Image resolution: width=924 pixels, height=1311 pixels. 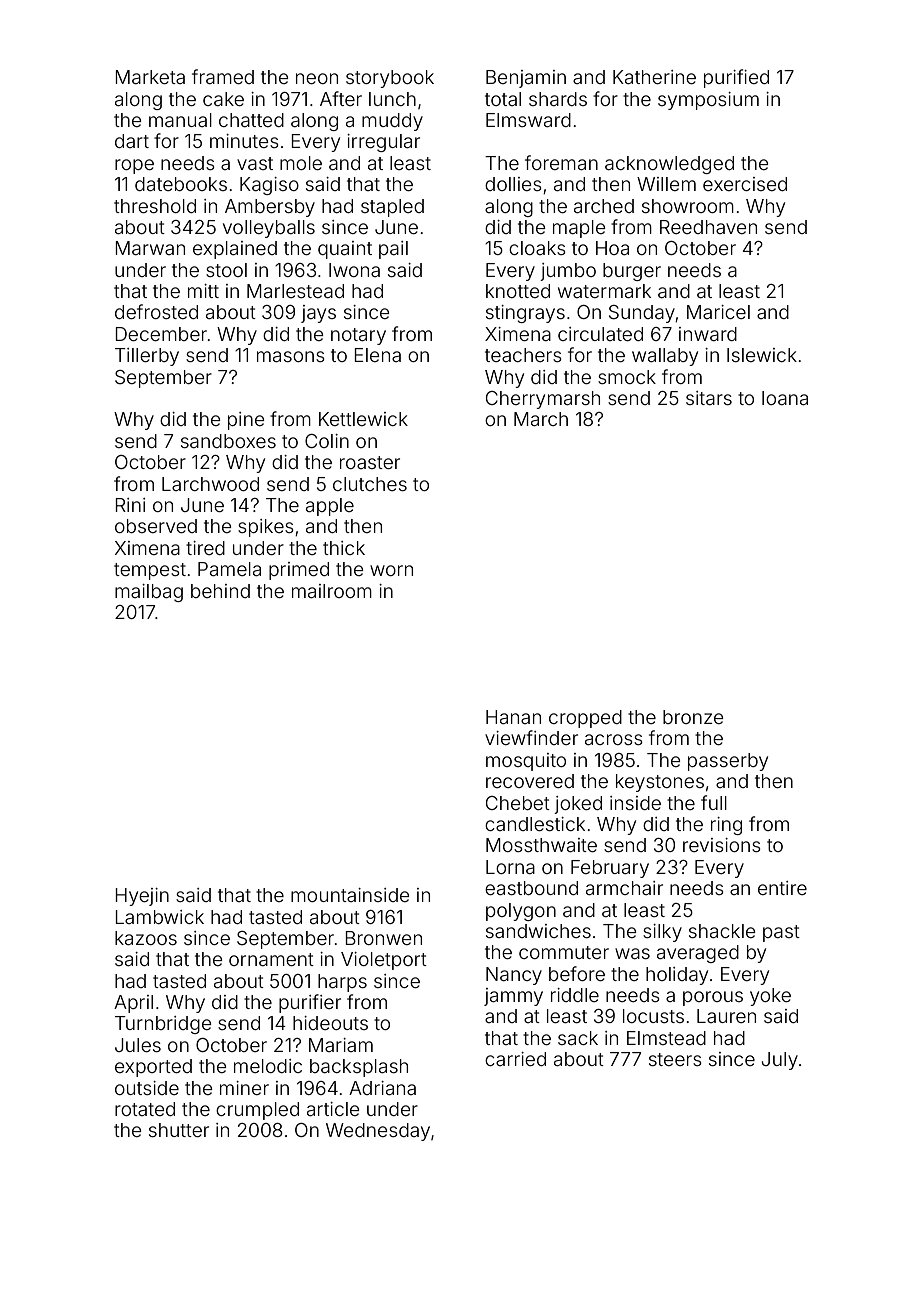 I want to click on Jules, so click(x=138, y=1045).
